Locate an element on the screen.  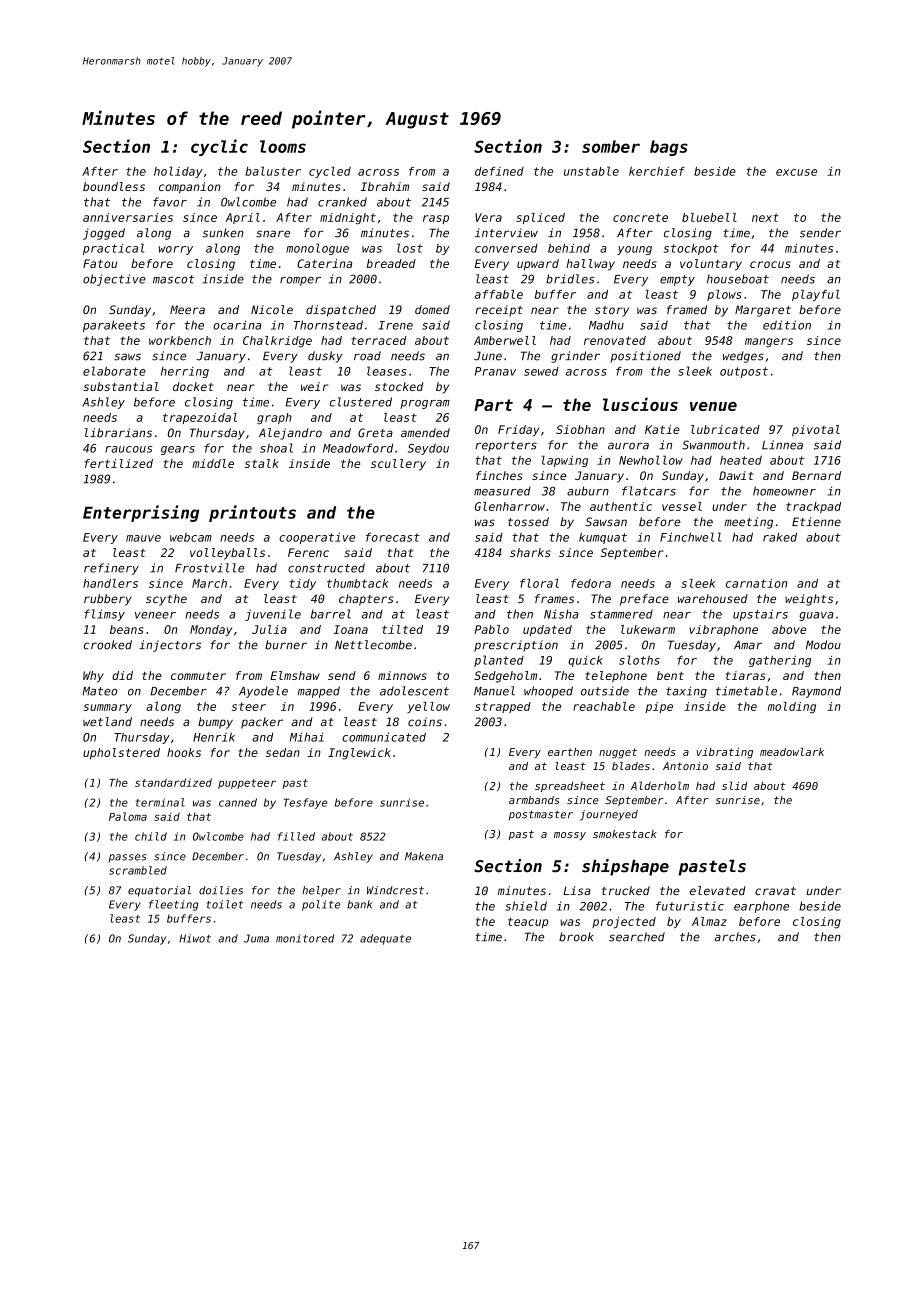
bags is located at coordinates (669, 148).
